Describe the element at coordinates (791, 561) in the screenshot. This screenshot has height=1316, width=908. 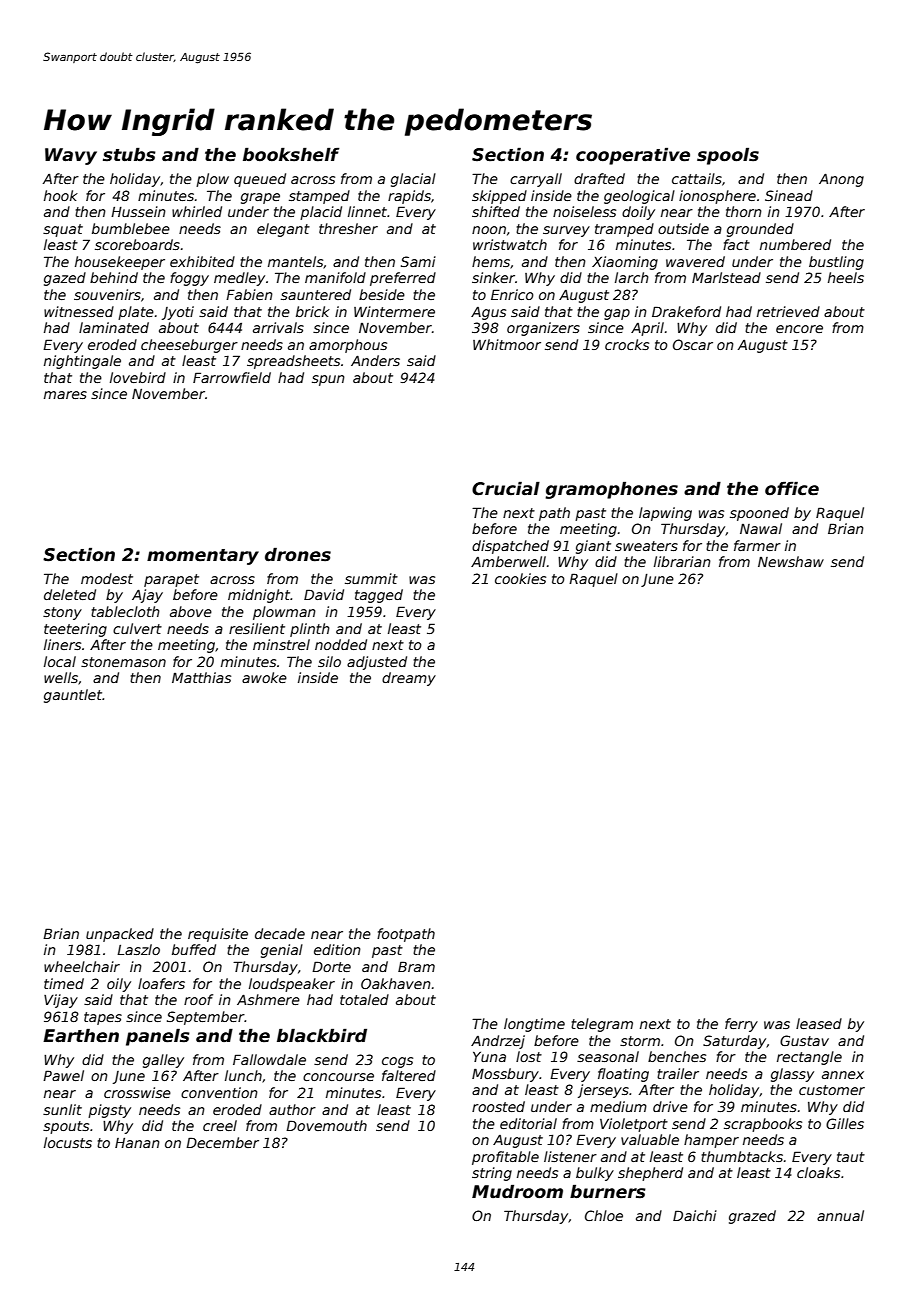
I see `Newshaw` at that location.
